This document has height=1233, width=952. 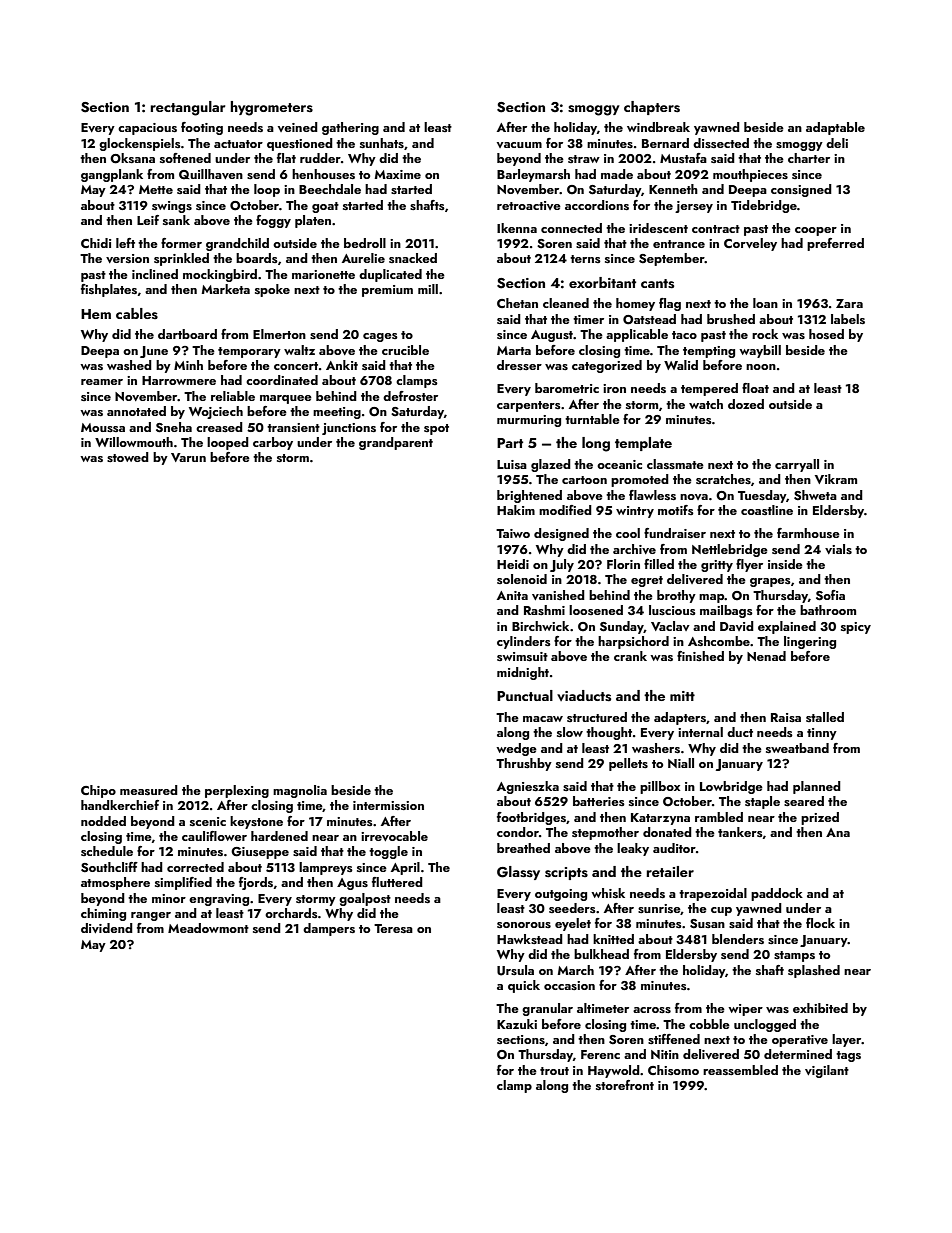 What do you see at coordinates (552, 336) in the document?
I see `August` at bounding box center [552, 336].
